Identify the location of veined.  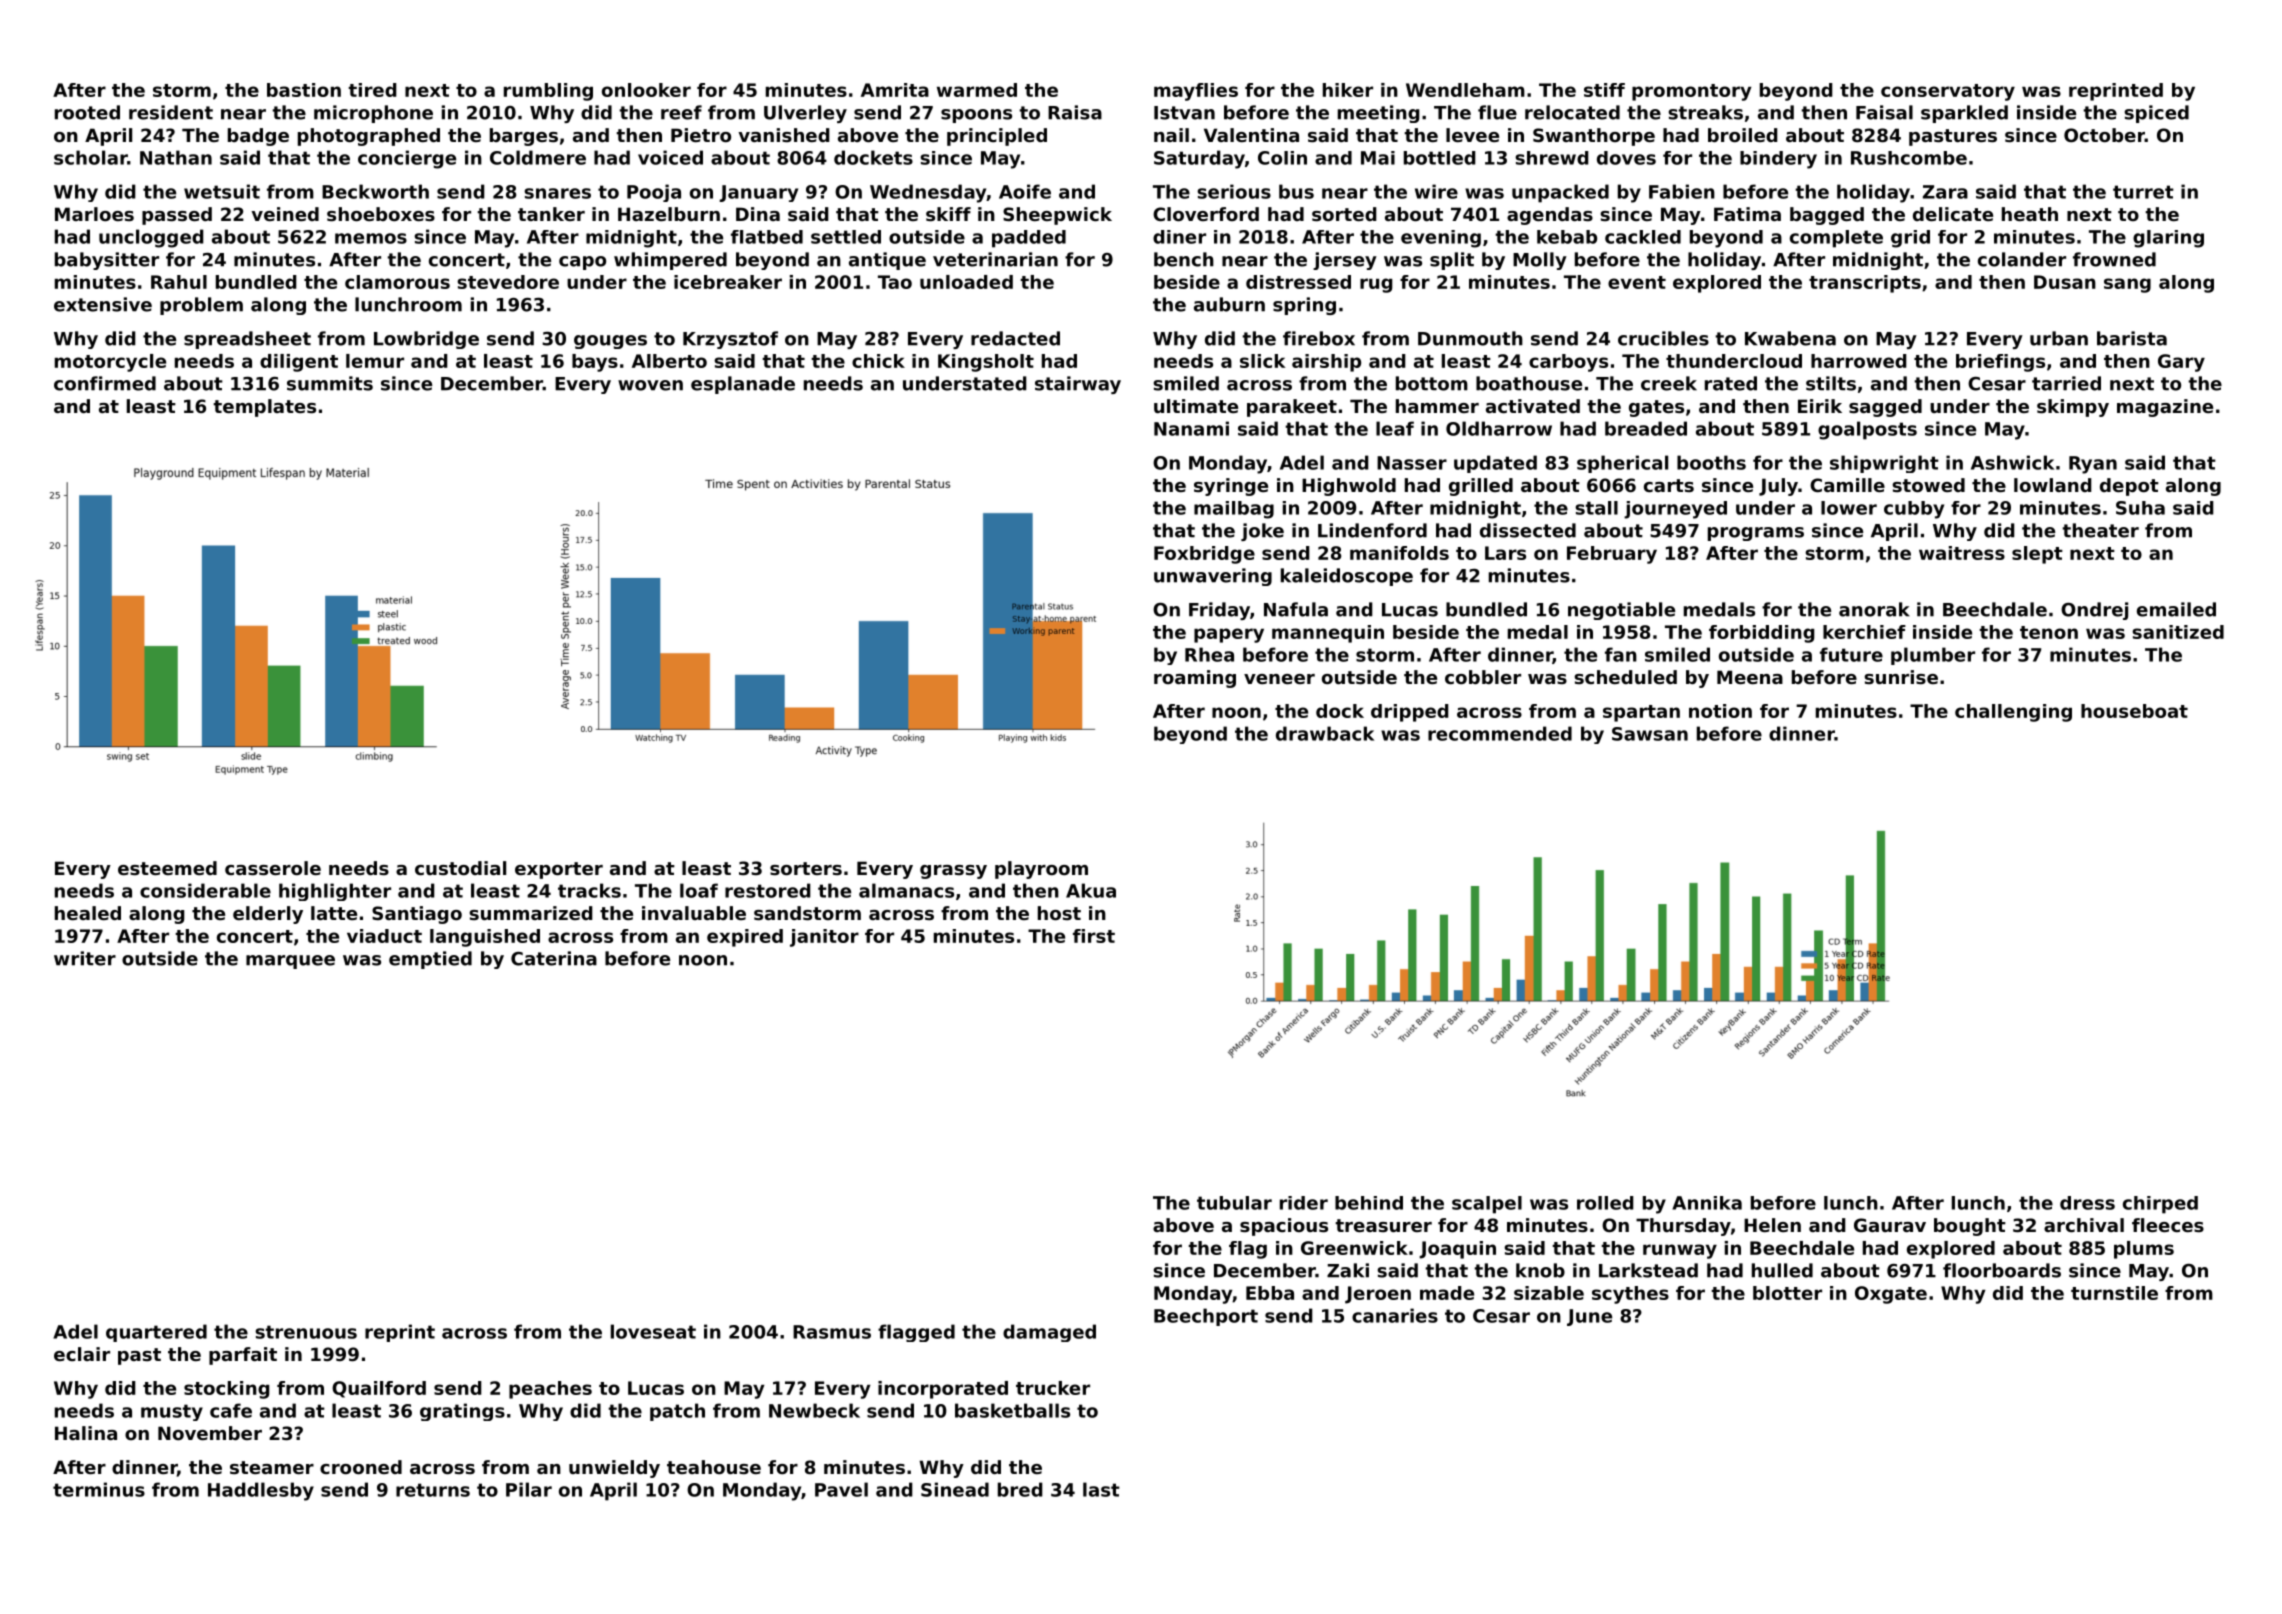
(285, 214).
